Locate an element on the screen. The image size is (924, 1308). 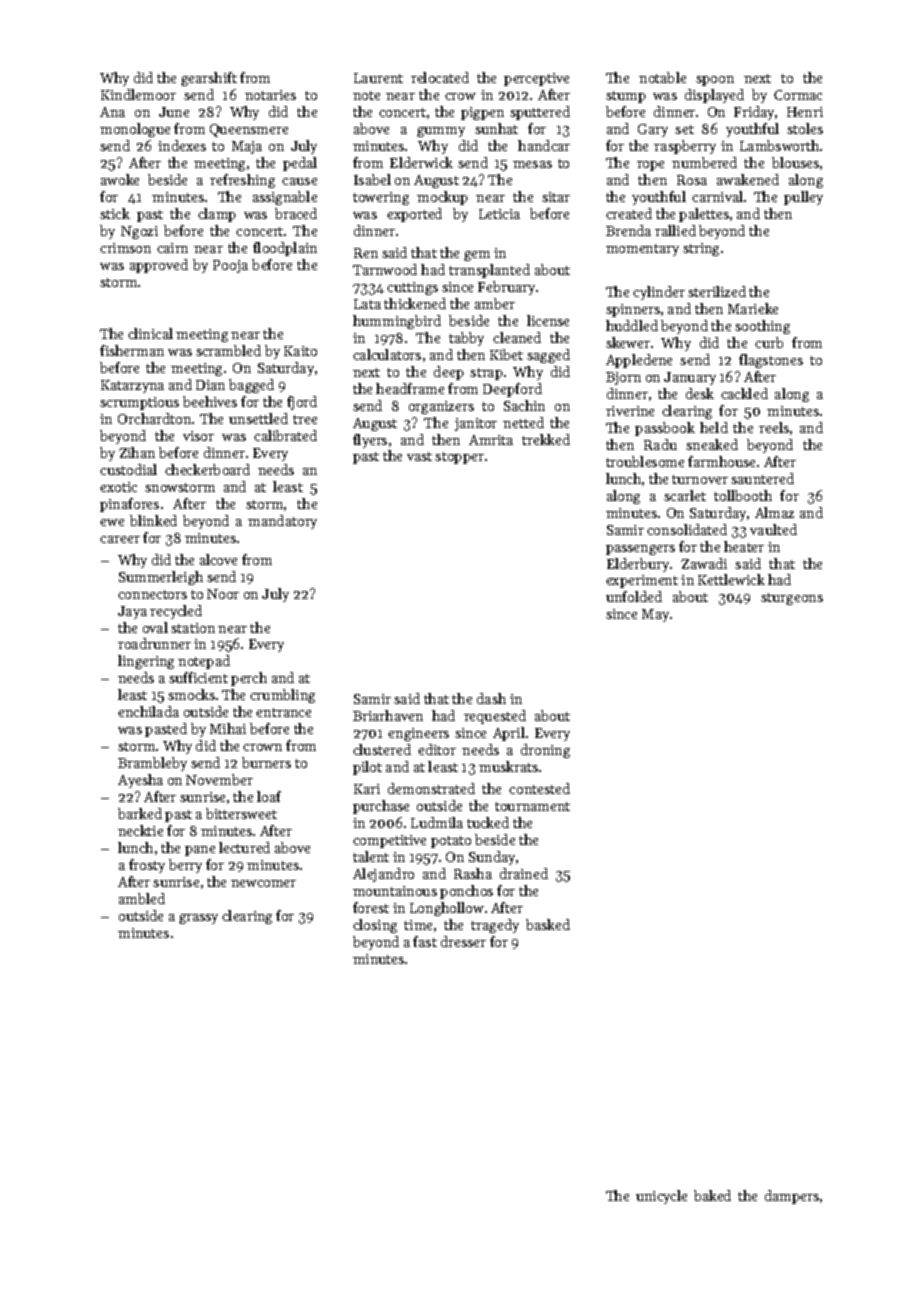
notaries is located at coordinates (270, 95).
